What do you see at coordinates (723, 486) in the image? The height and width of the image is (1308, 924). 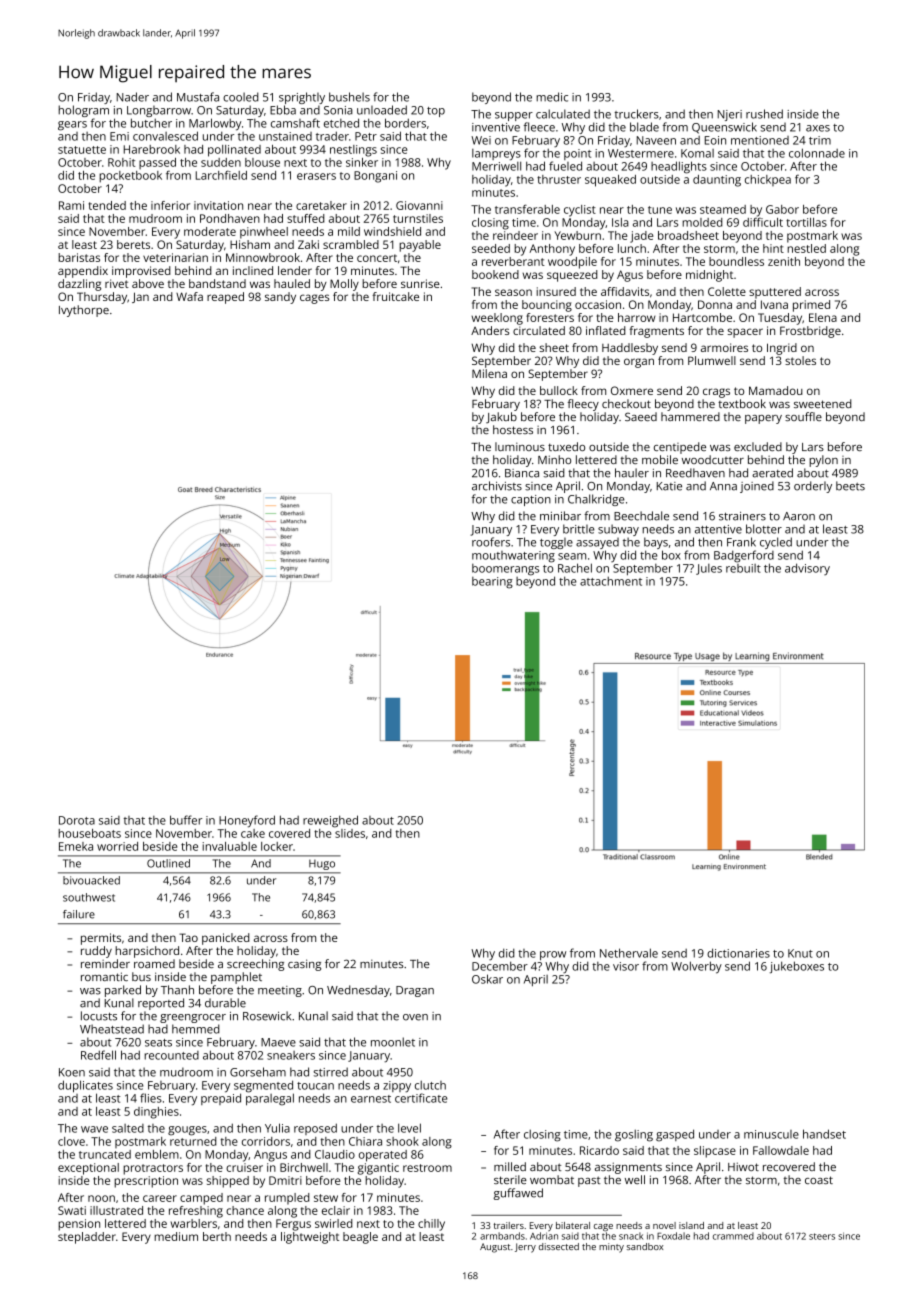 I see `Anna` at bounding box center [723, 486].
